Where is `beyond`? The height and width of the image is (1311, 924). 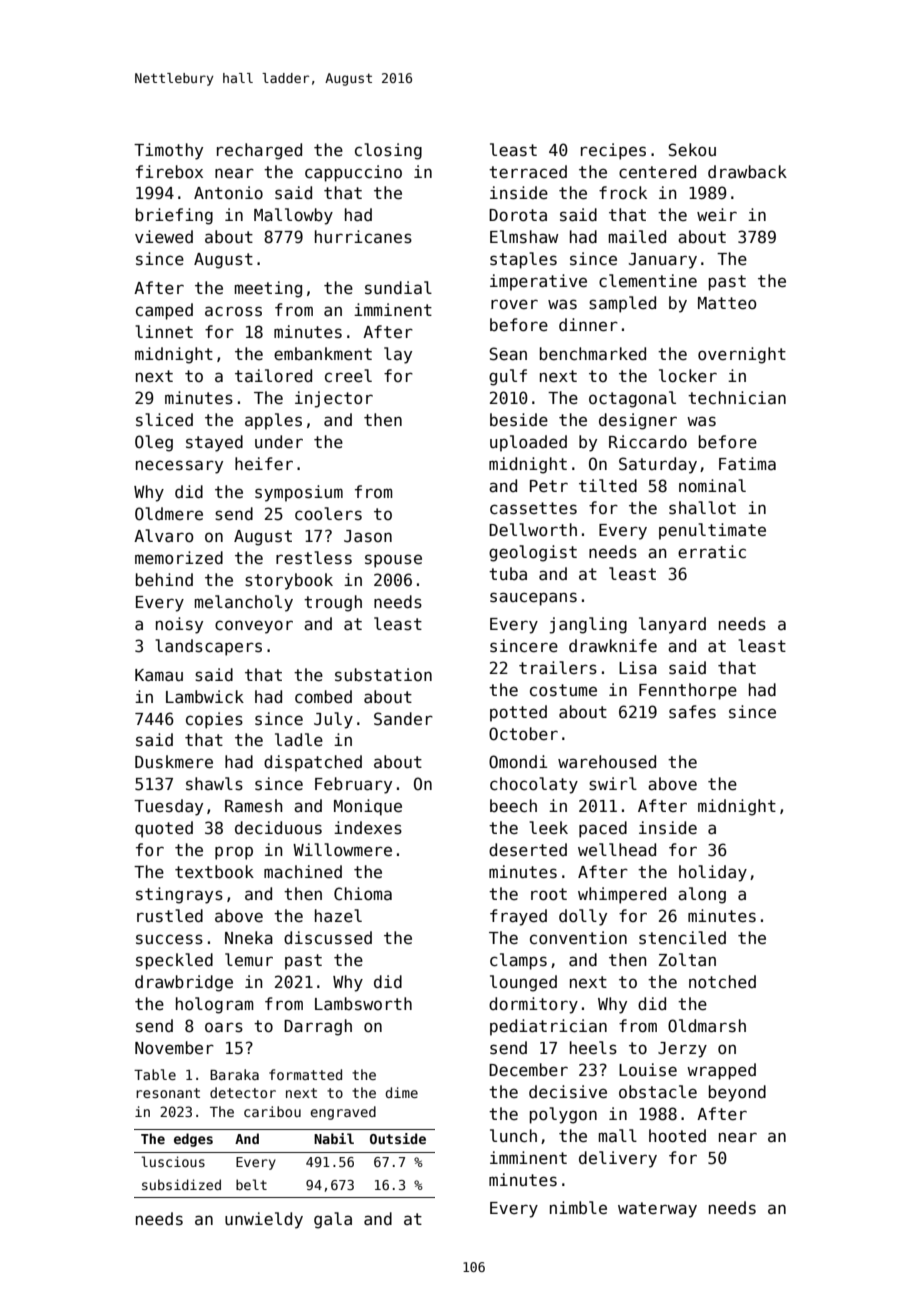
beyond is located at coordinates (737, 1093).
